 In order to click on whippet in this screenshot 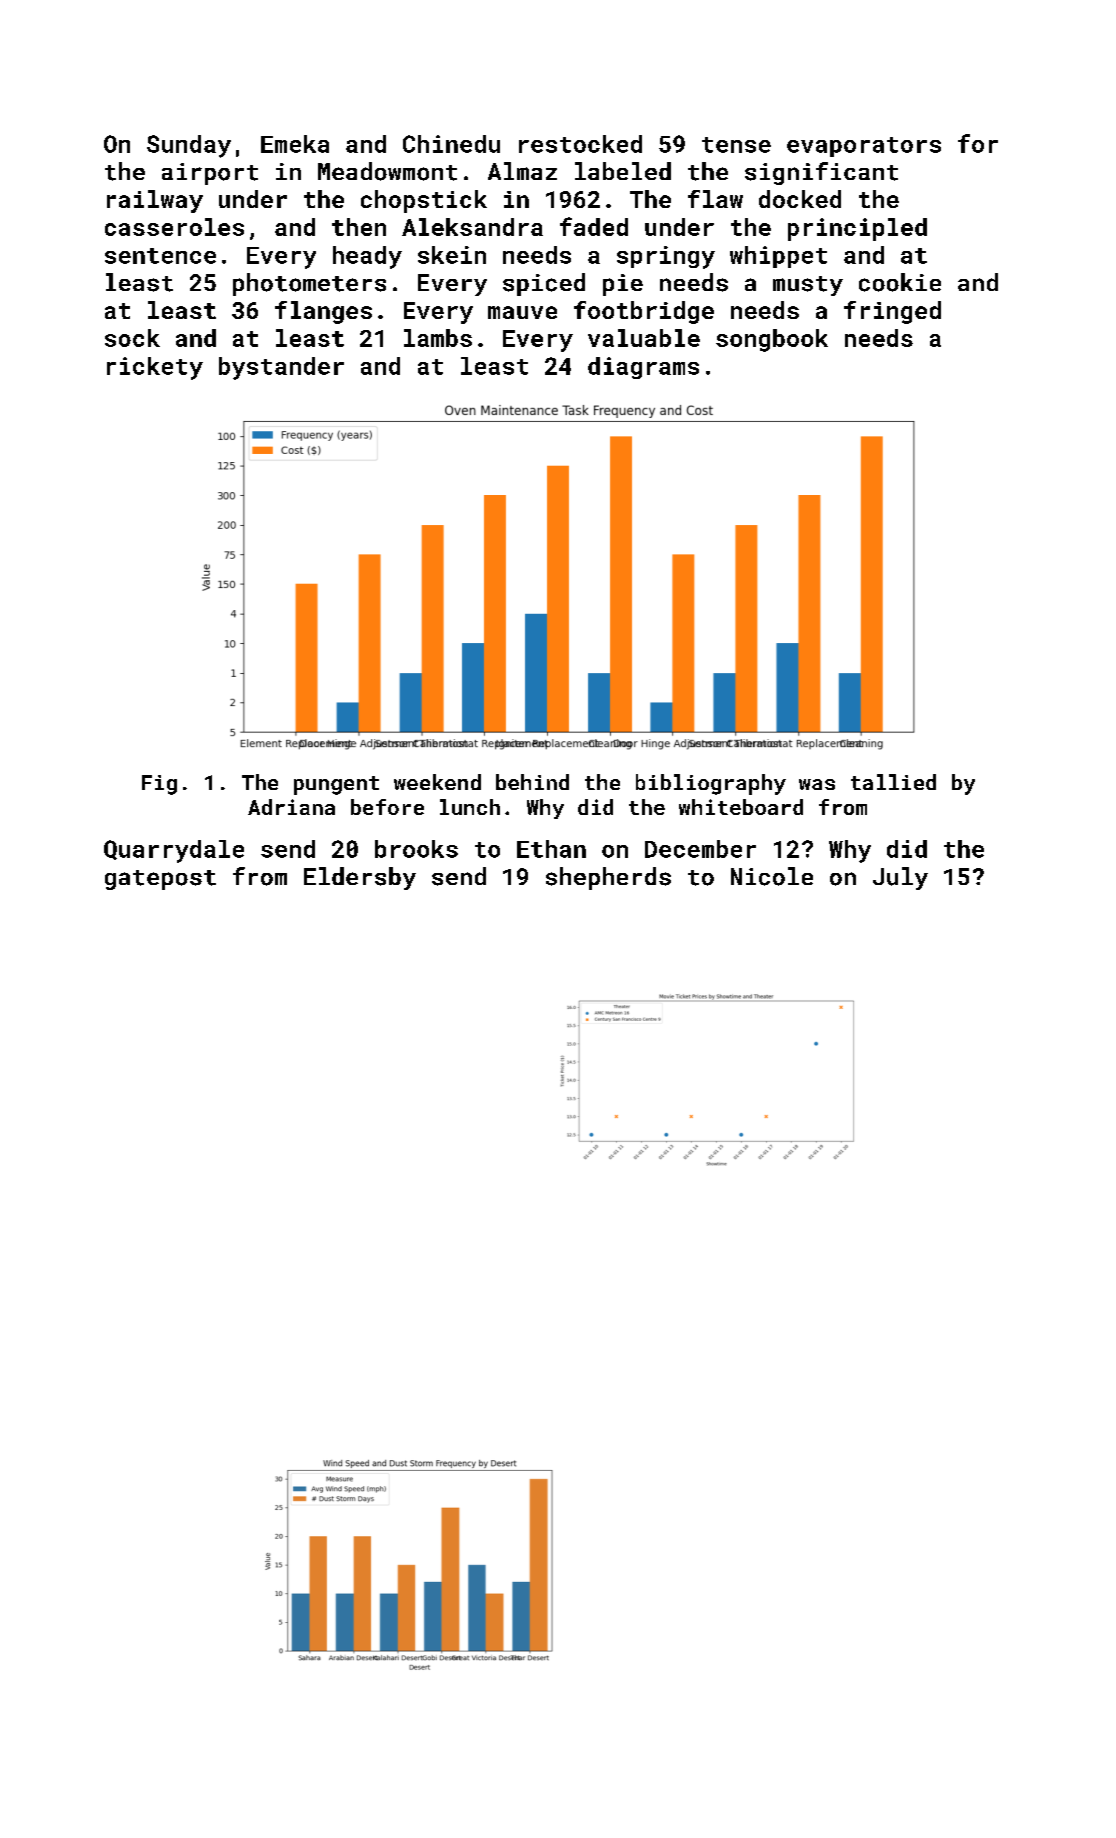, I will do `click(778, 257)`.
